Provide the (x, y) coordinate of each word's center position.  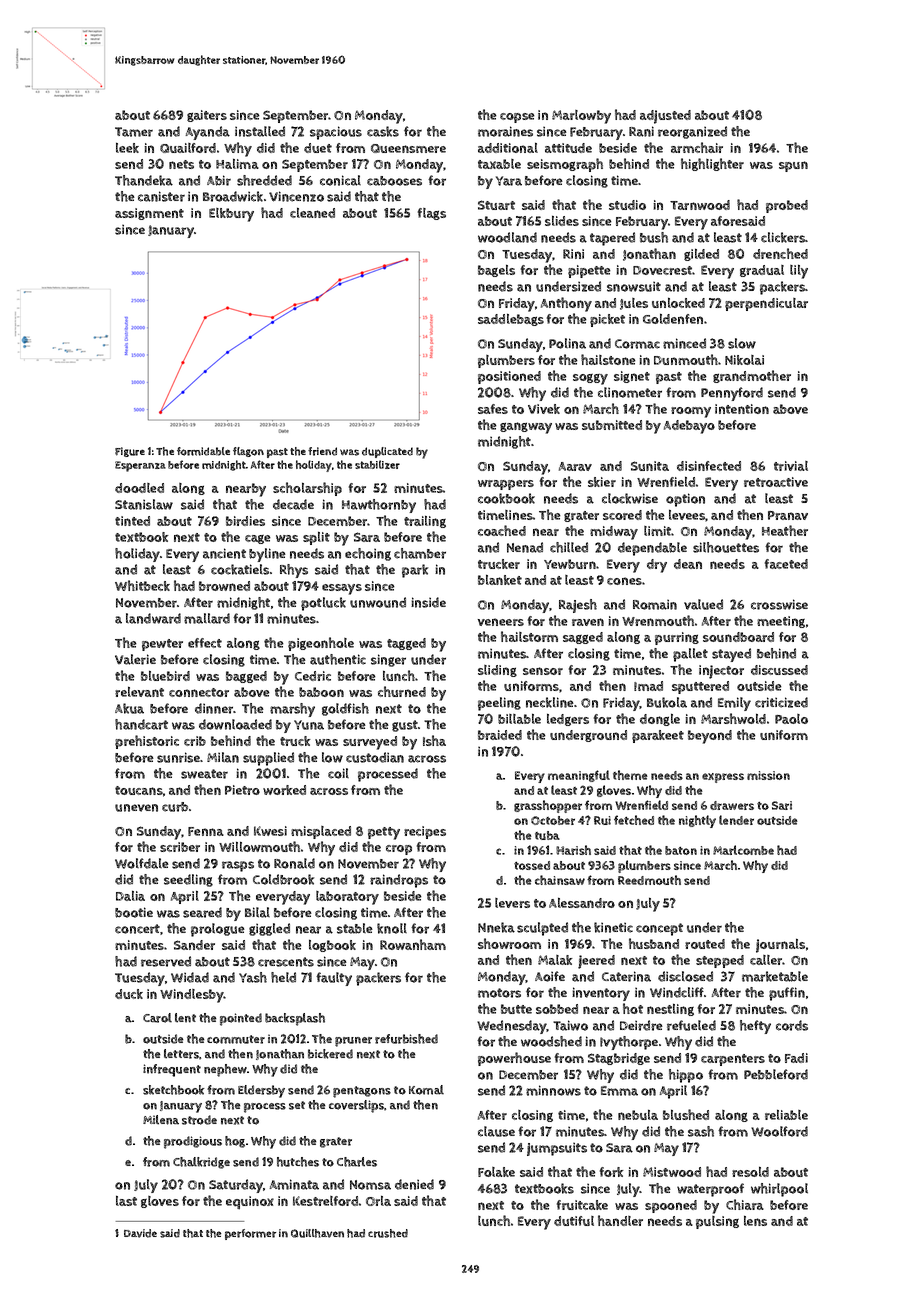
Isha (434, 740)
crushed (388, 1233)
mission (768, 775)
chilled (569, 547)
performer (250, 1234)
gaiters (207, 116)
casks (383, 131)
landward (153, 618)
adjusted (665, 117)
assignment (149, 214)
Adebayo (689, 427)
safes (493, 409)
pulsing (717, 1222)
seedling (188, 880)
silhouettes (726, 547)
